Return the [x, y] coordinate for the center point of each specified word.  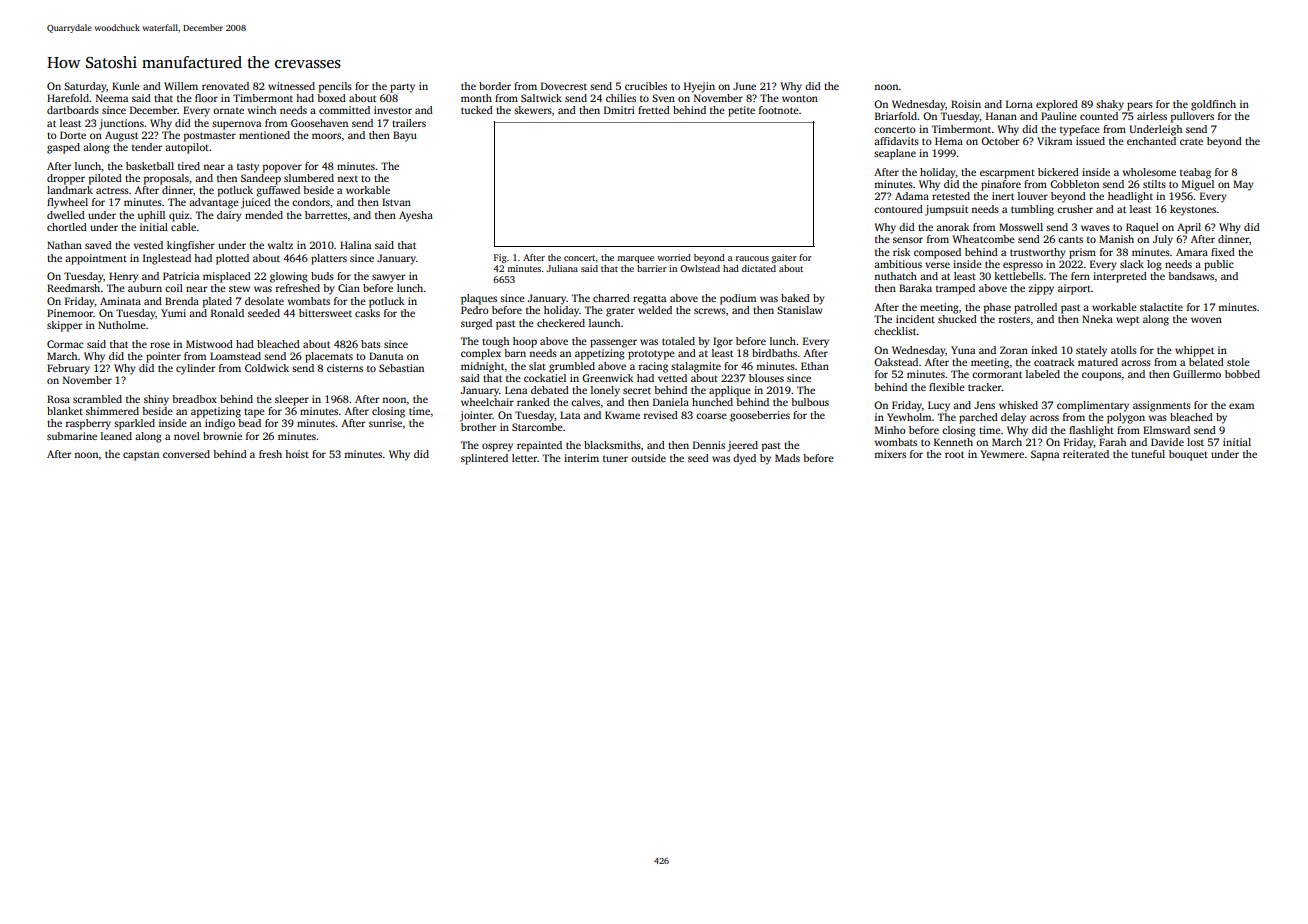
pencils [335, 87]
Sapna [1045, 455]
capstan [141, 456]
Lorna [1019, 104]
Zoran [1014, 350]
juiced [256, 203]
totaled [678, 341]
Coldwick [267, 368]
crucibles [646, 86]
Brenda [182, 301]
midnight [483, 367]
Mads [787, 458]
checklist [895, 331]
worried [674, 257]
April [1189, 228]
